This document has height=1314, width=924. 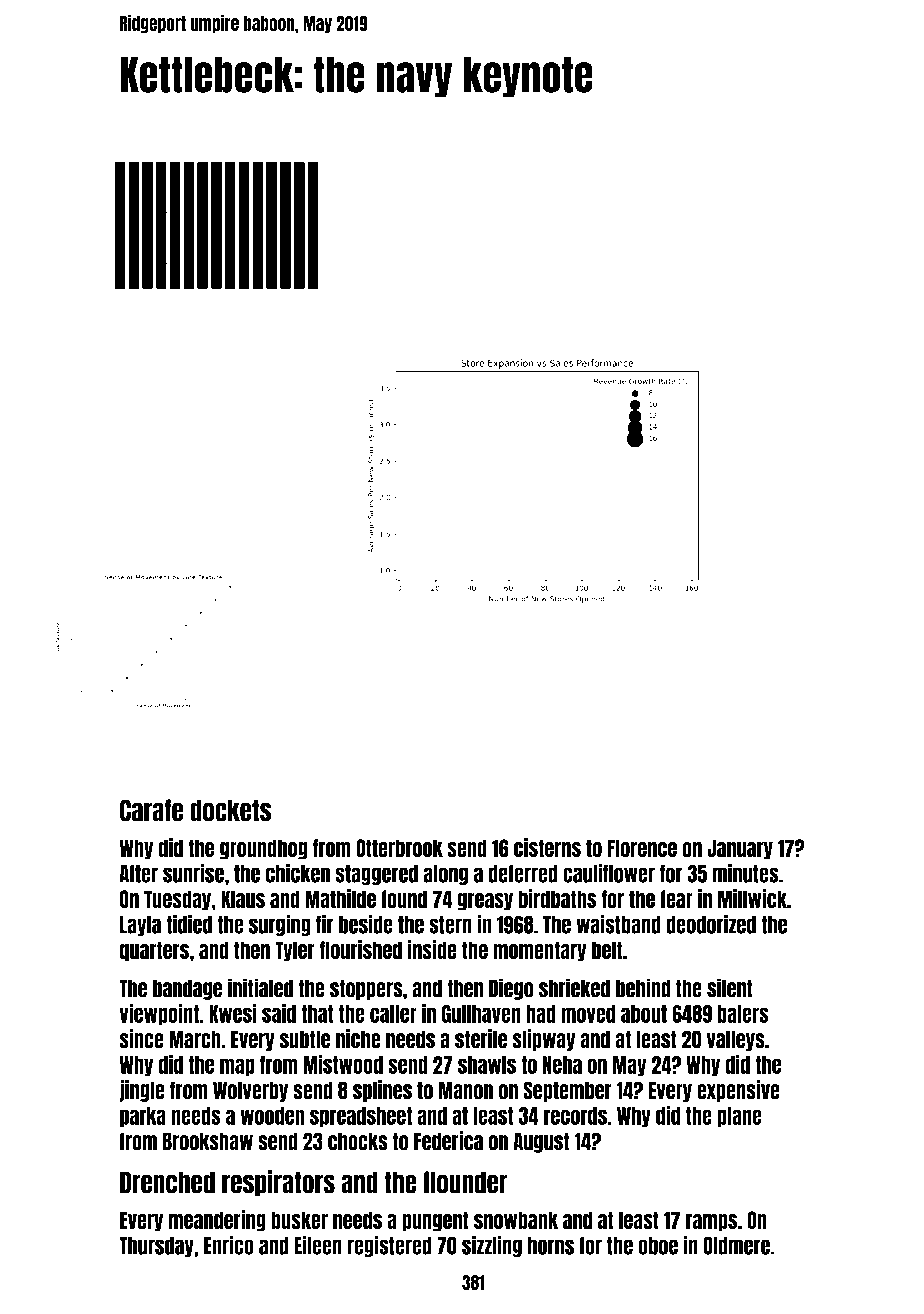 What do you see at coordinates (540, 951) in the document?
I see `momentary` at bounding box center [540, 951].
